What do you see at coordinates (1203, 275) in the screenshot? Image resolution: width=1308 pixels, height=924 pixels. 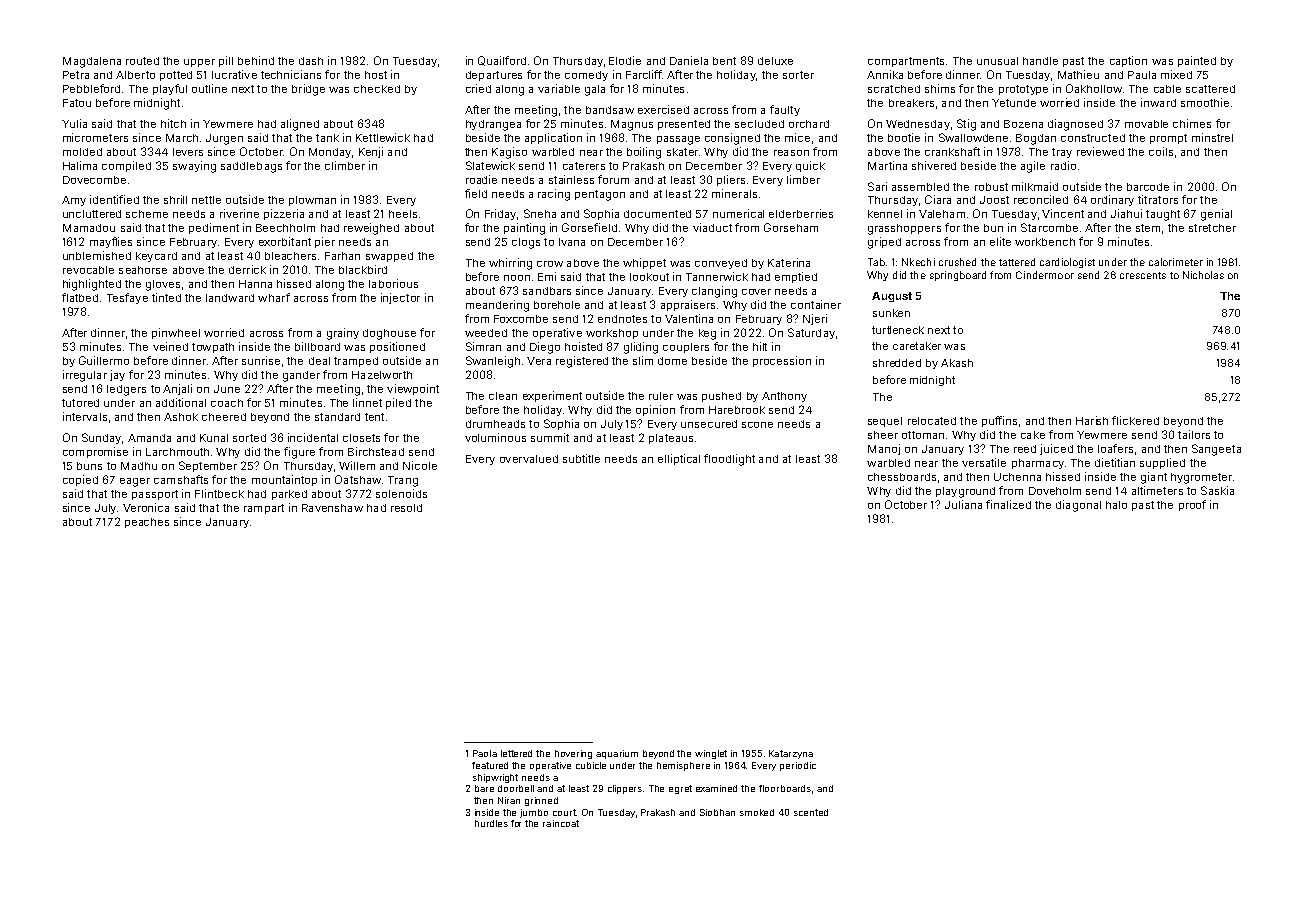 I see `Nicholas` at bounding box center [1203, 275].
